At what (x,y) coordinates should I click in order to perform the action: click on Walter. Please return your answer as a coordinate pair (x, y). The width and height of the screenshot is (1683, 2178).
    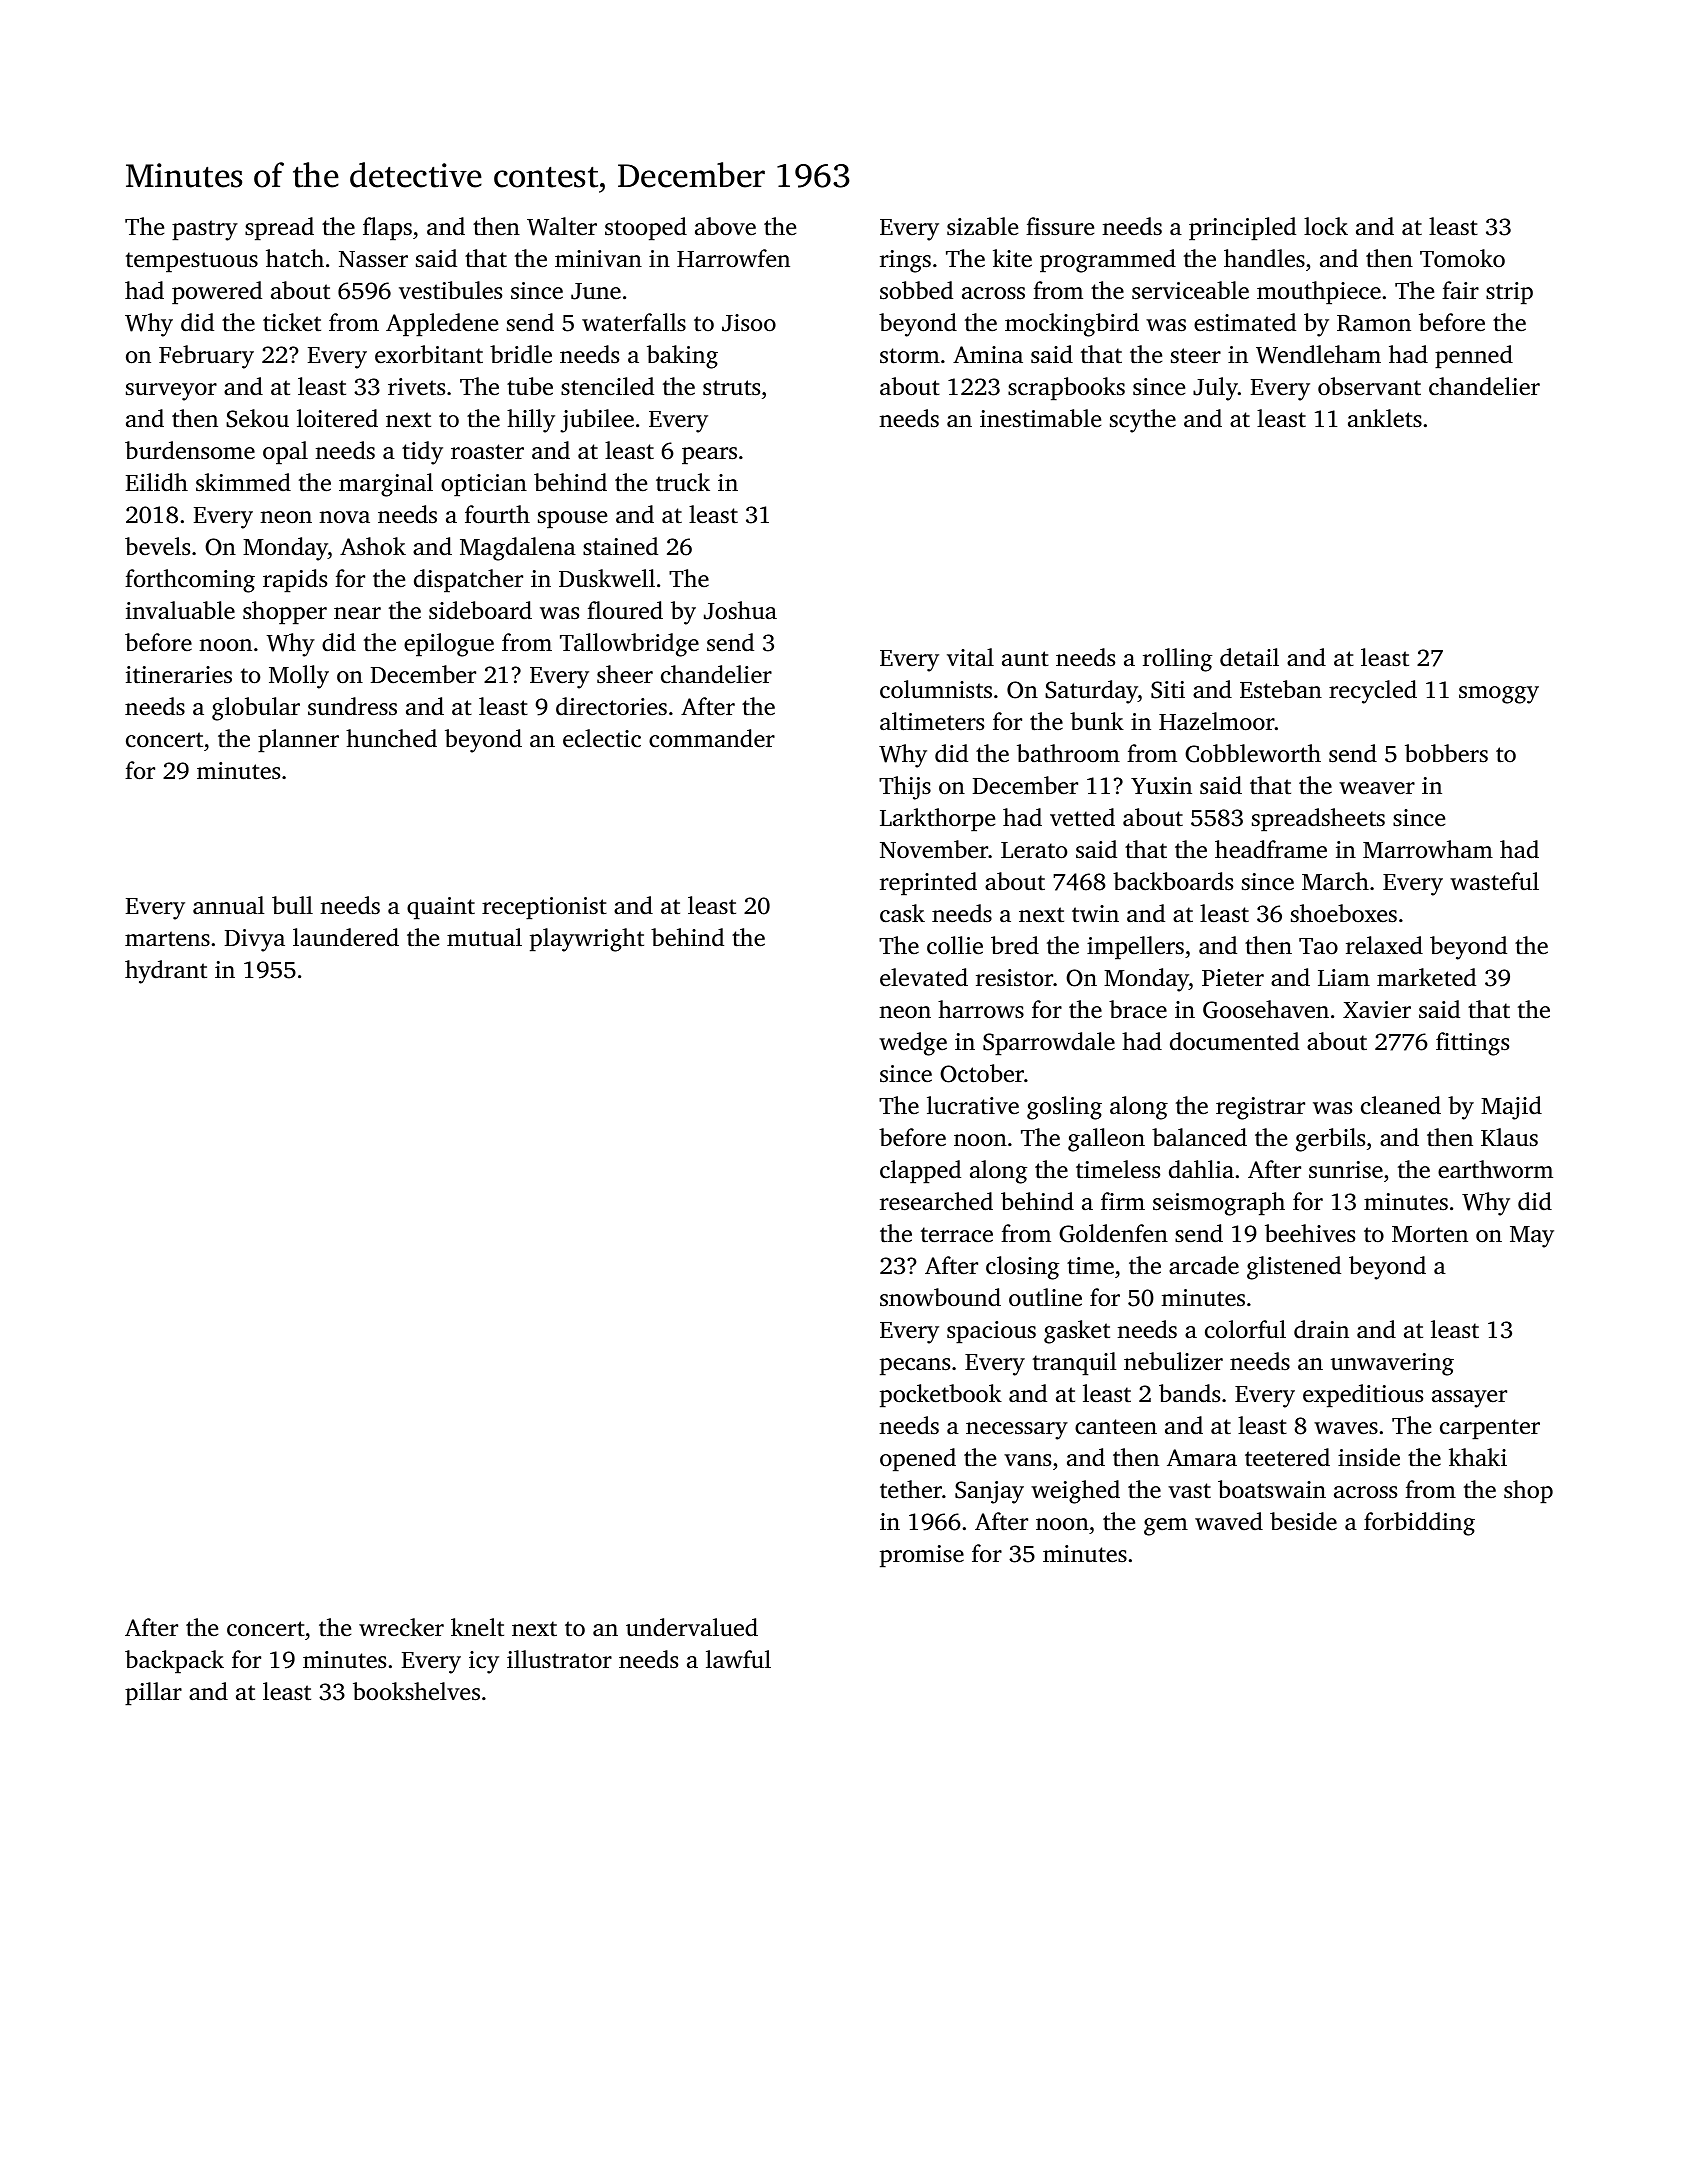
    Looking at the image, I should click on (562, 226).
